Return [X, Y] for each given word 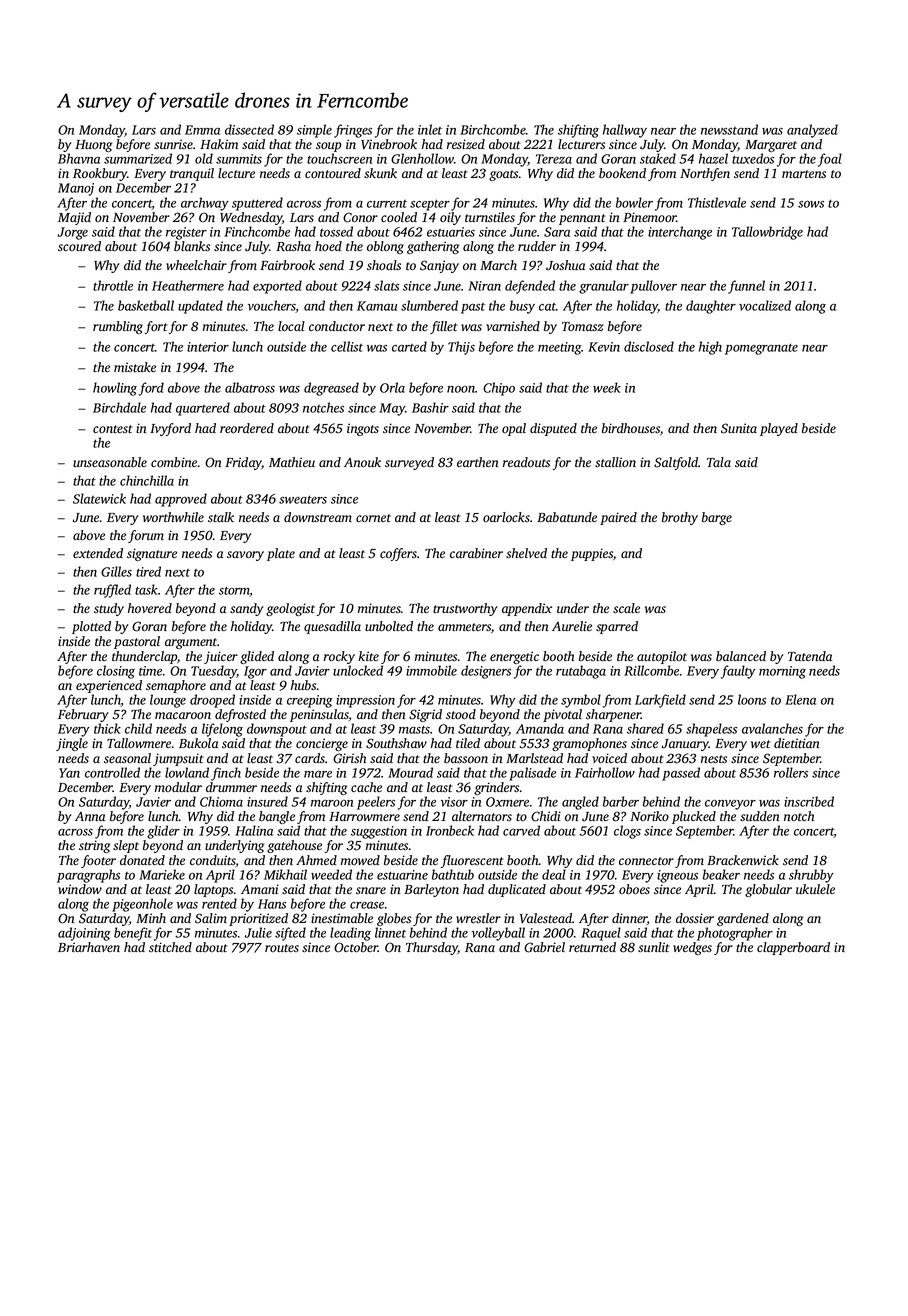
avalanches [772, 728]
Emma [202, 130]
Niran [484, 286]
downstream [318, 517]
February [83, 715]
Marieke [162, 874]
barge [717, 518]
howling [115, 389]
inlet [430, 129]
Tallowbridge [767, 233]
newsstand [729, 129]
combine [174, 462]
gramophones [589, 744]
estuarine [402, 875]
